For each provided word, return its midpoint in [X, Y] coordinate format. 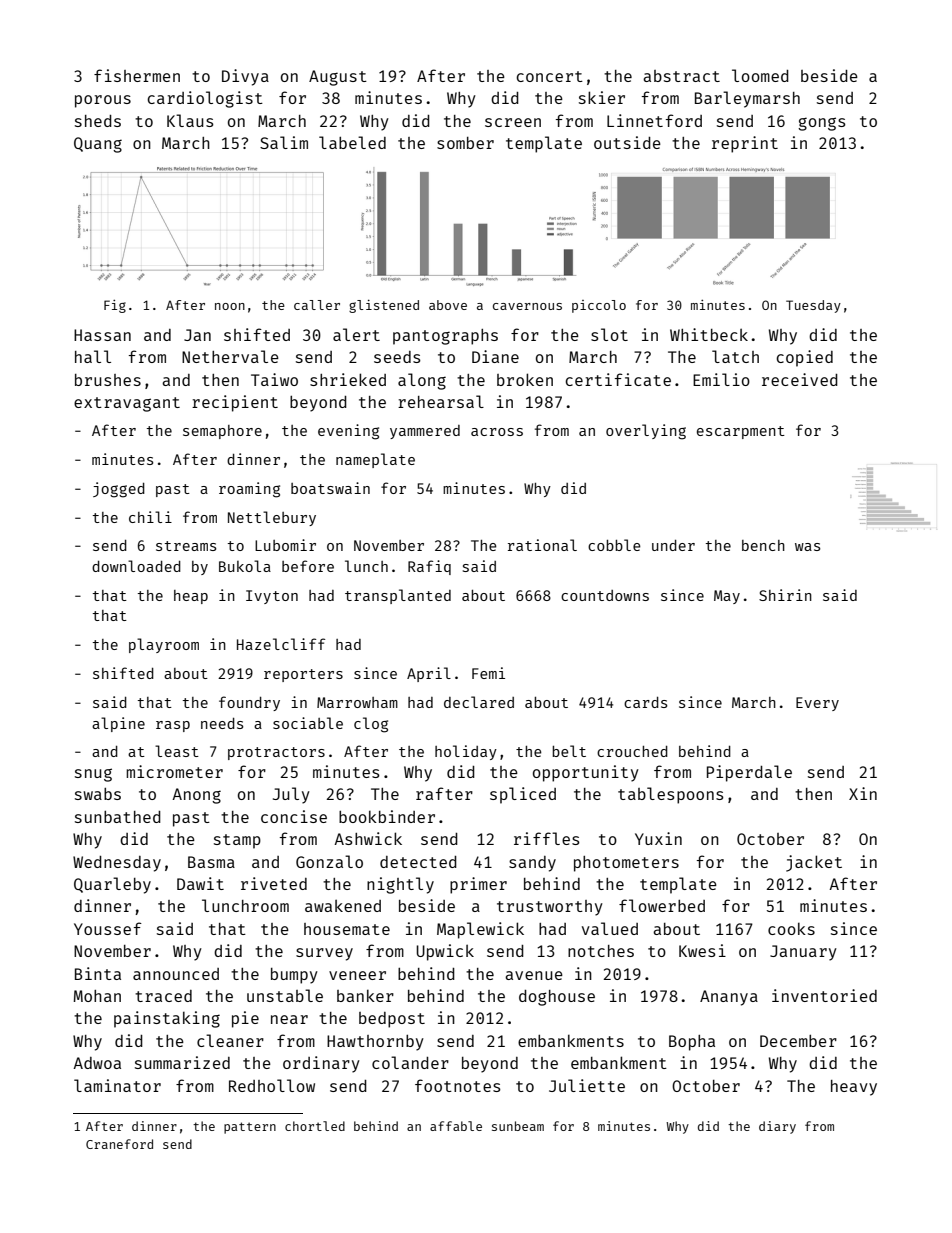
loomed [760, 75]
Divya [245, 77]
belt [569, 751]
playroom [164, 645]
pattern [250, 1128]
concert [549, 76]
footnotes [458, 1085]
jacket [814, 863]
